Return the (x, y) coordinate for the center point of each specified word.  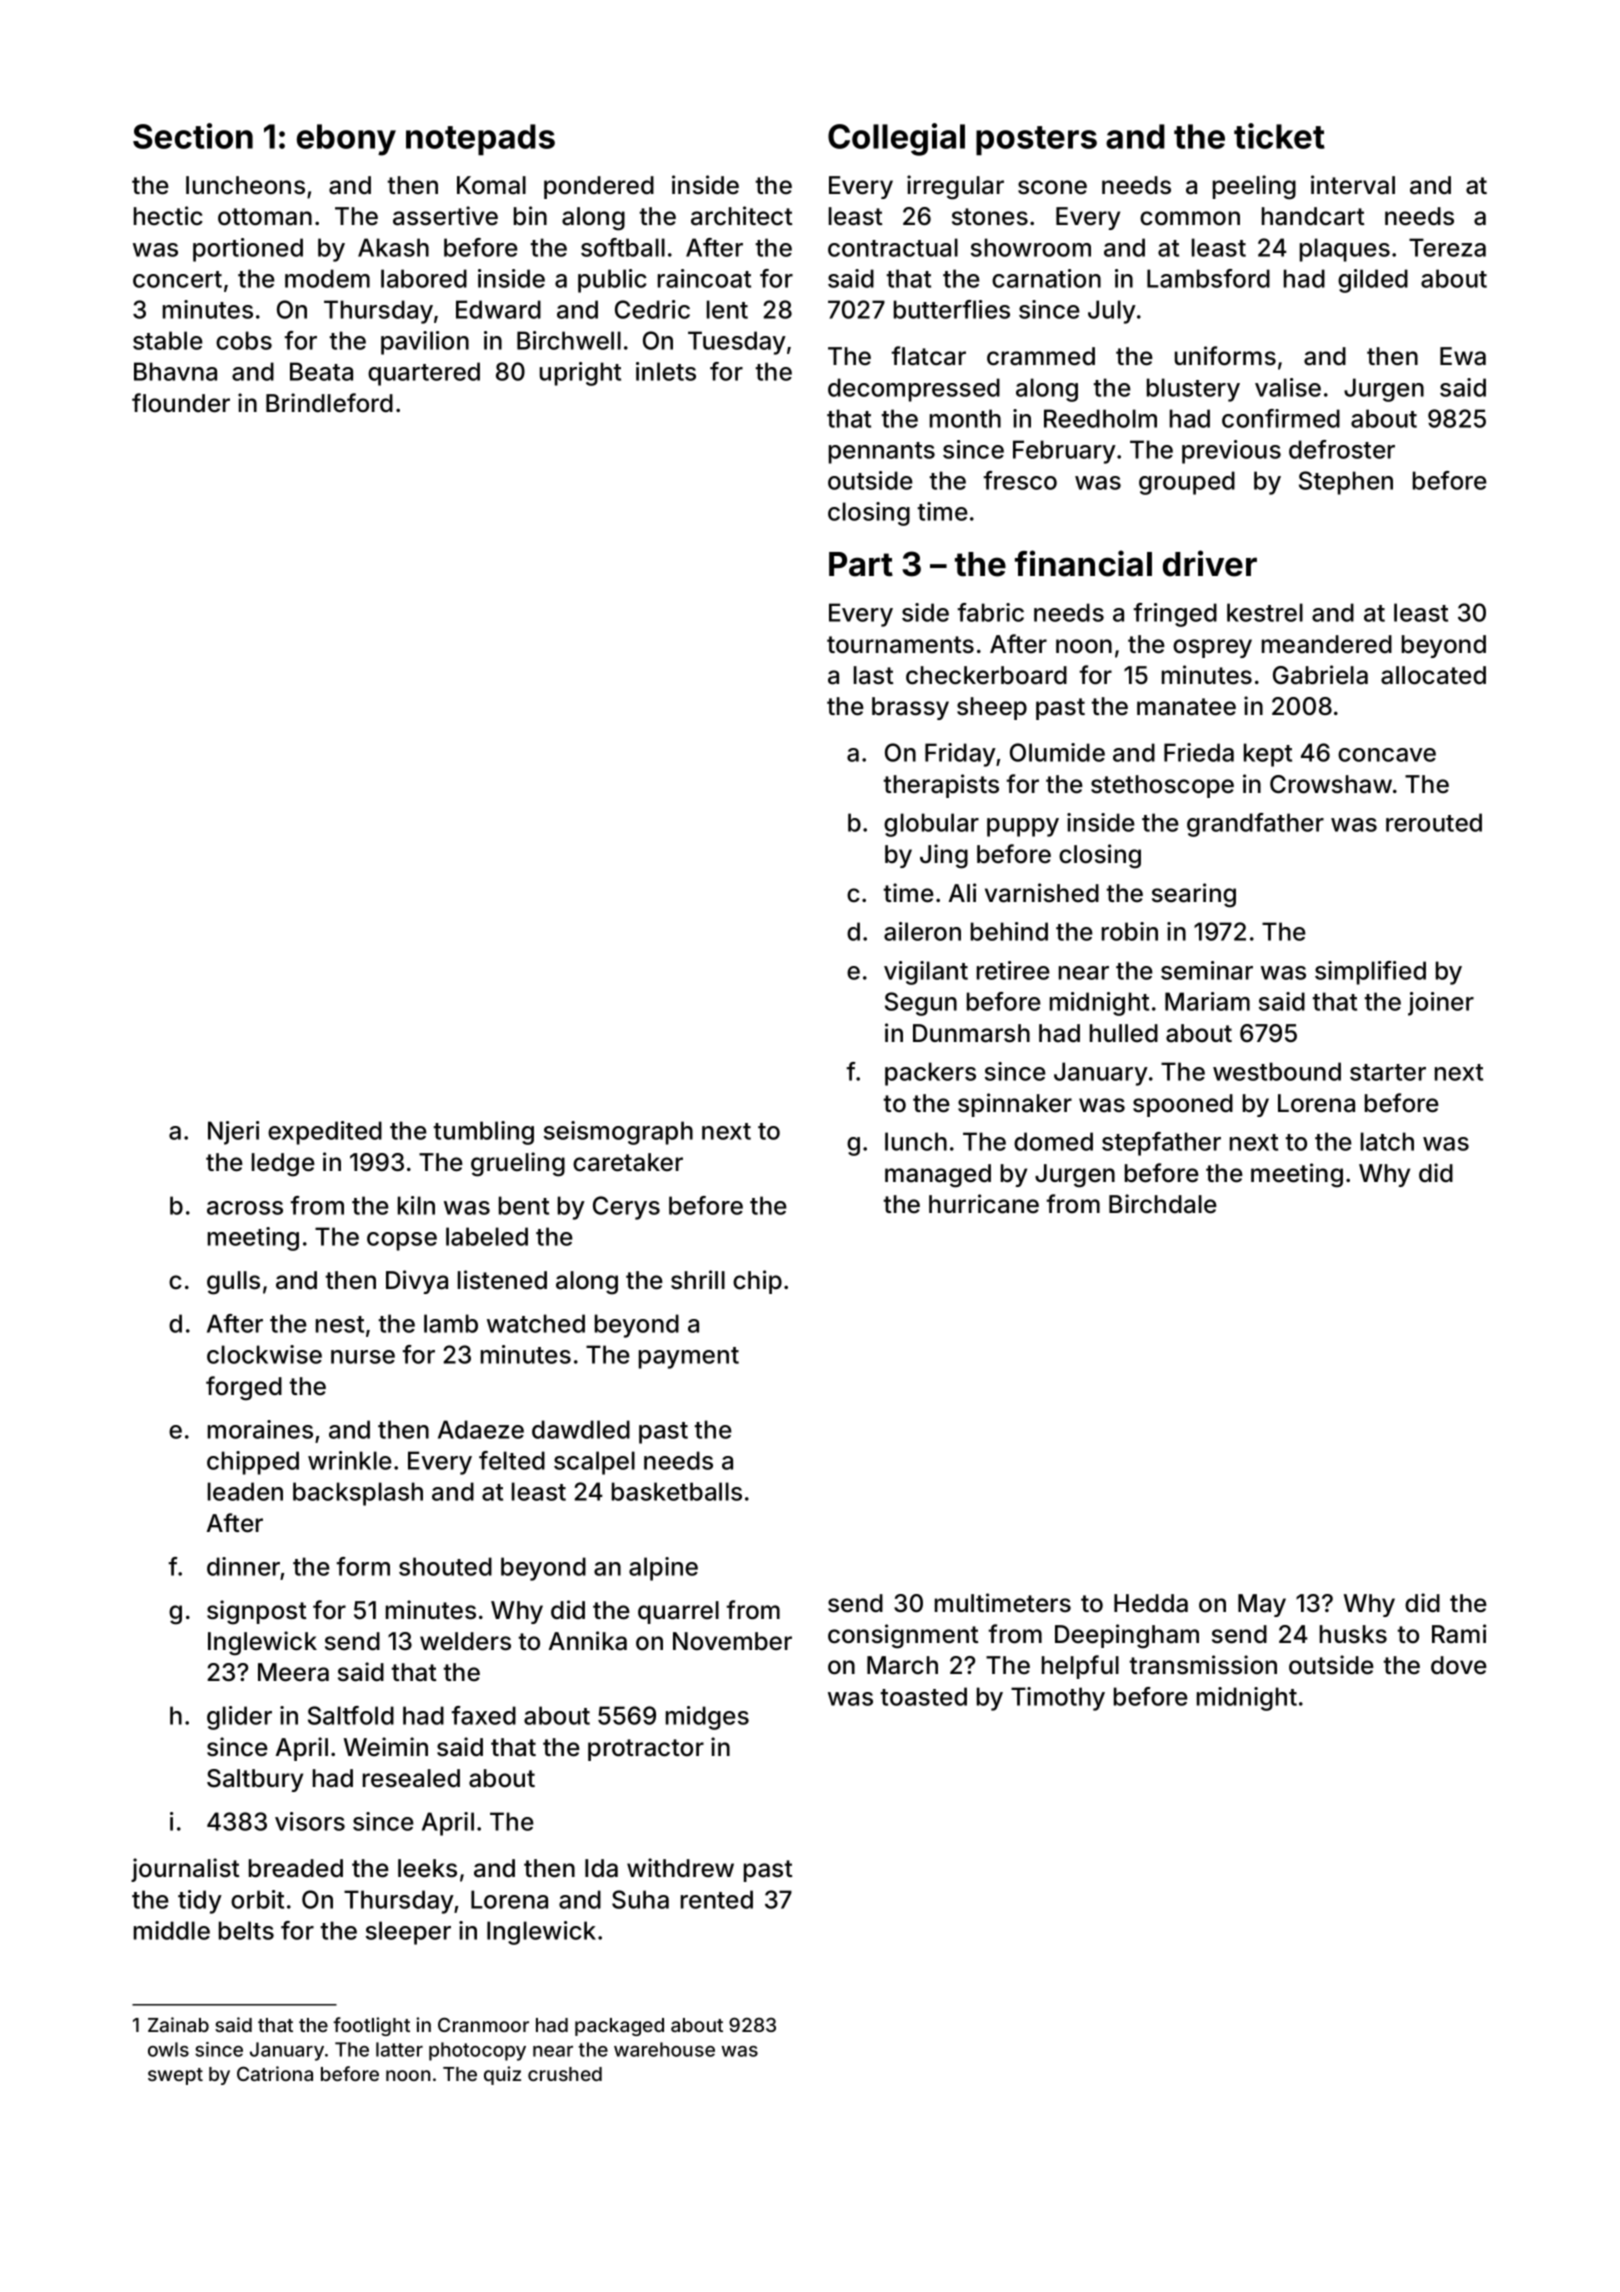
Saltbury (255, 1780)
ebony (346, 140)
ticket (1279, 136)
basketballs (677, 1491)
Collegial (896, 139)
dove (1459, 1665)
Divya (417, 1282)
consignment (903, 1636)
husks (1353, 1634)
